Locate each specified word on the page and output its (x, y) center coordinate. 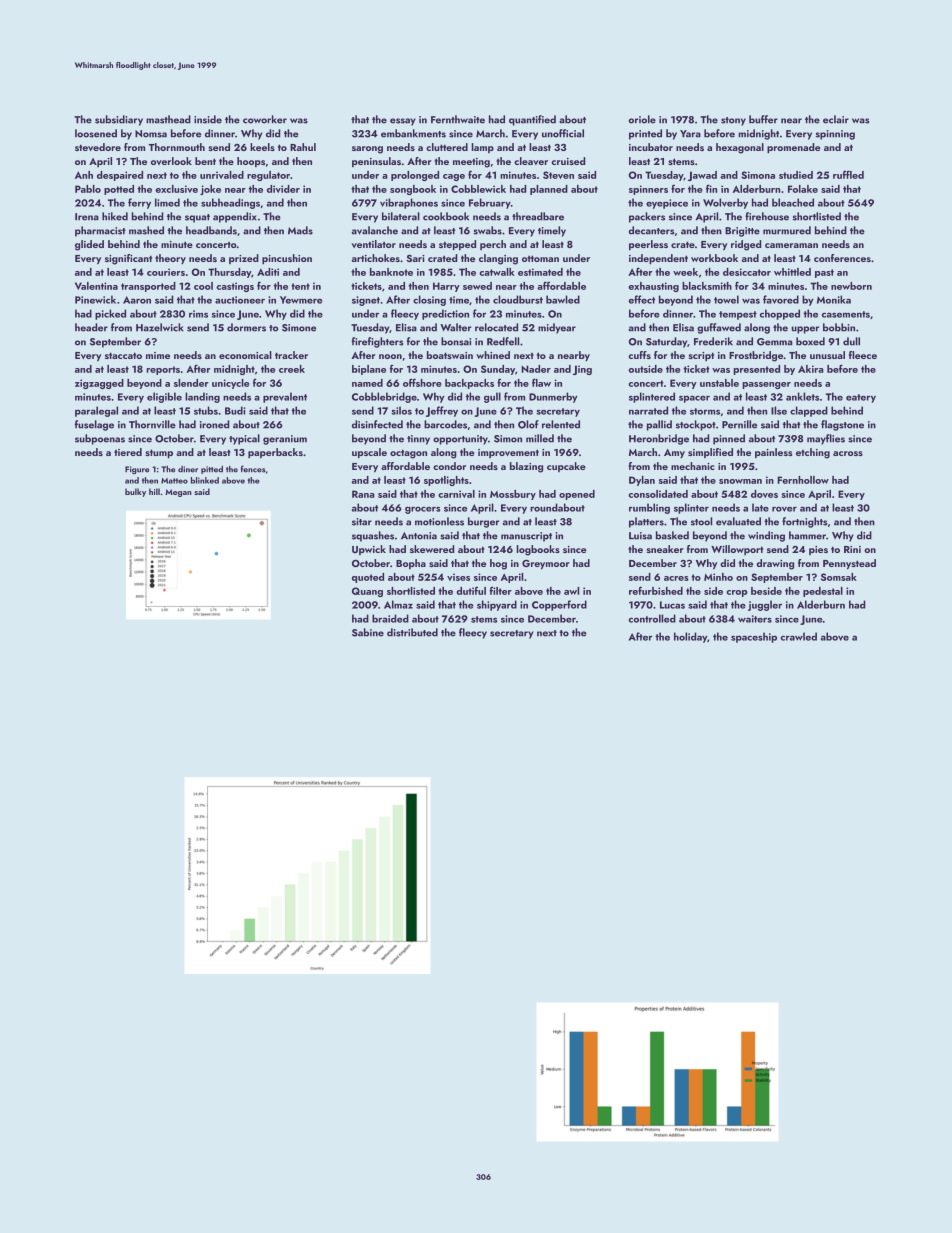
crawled (798, 636)
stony (733, 121)
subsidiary (119, 120)
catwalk (497, 272)
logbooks (538, 550)
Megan (178, 493)
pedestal (823, 592)
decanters (651, 230)
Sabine (368, 632)
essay (403, 122)
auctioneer (240, 300)
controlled (652, 618)
